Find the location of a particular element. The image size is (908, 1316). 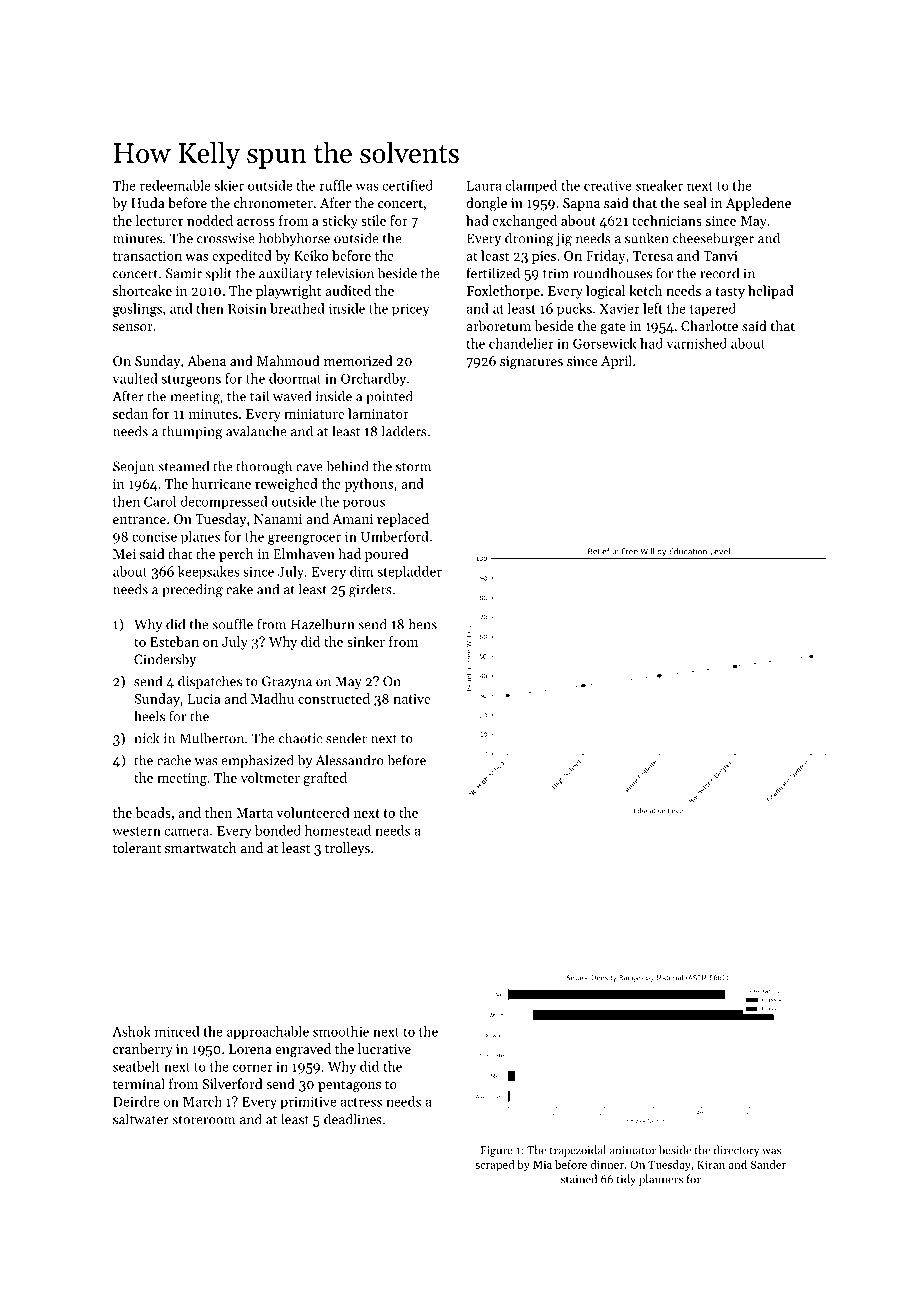

record is located at coordinates (719, 273).
